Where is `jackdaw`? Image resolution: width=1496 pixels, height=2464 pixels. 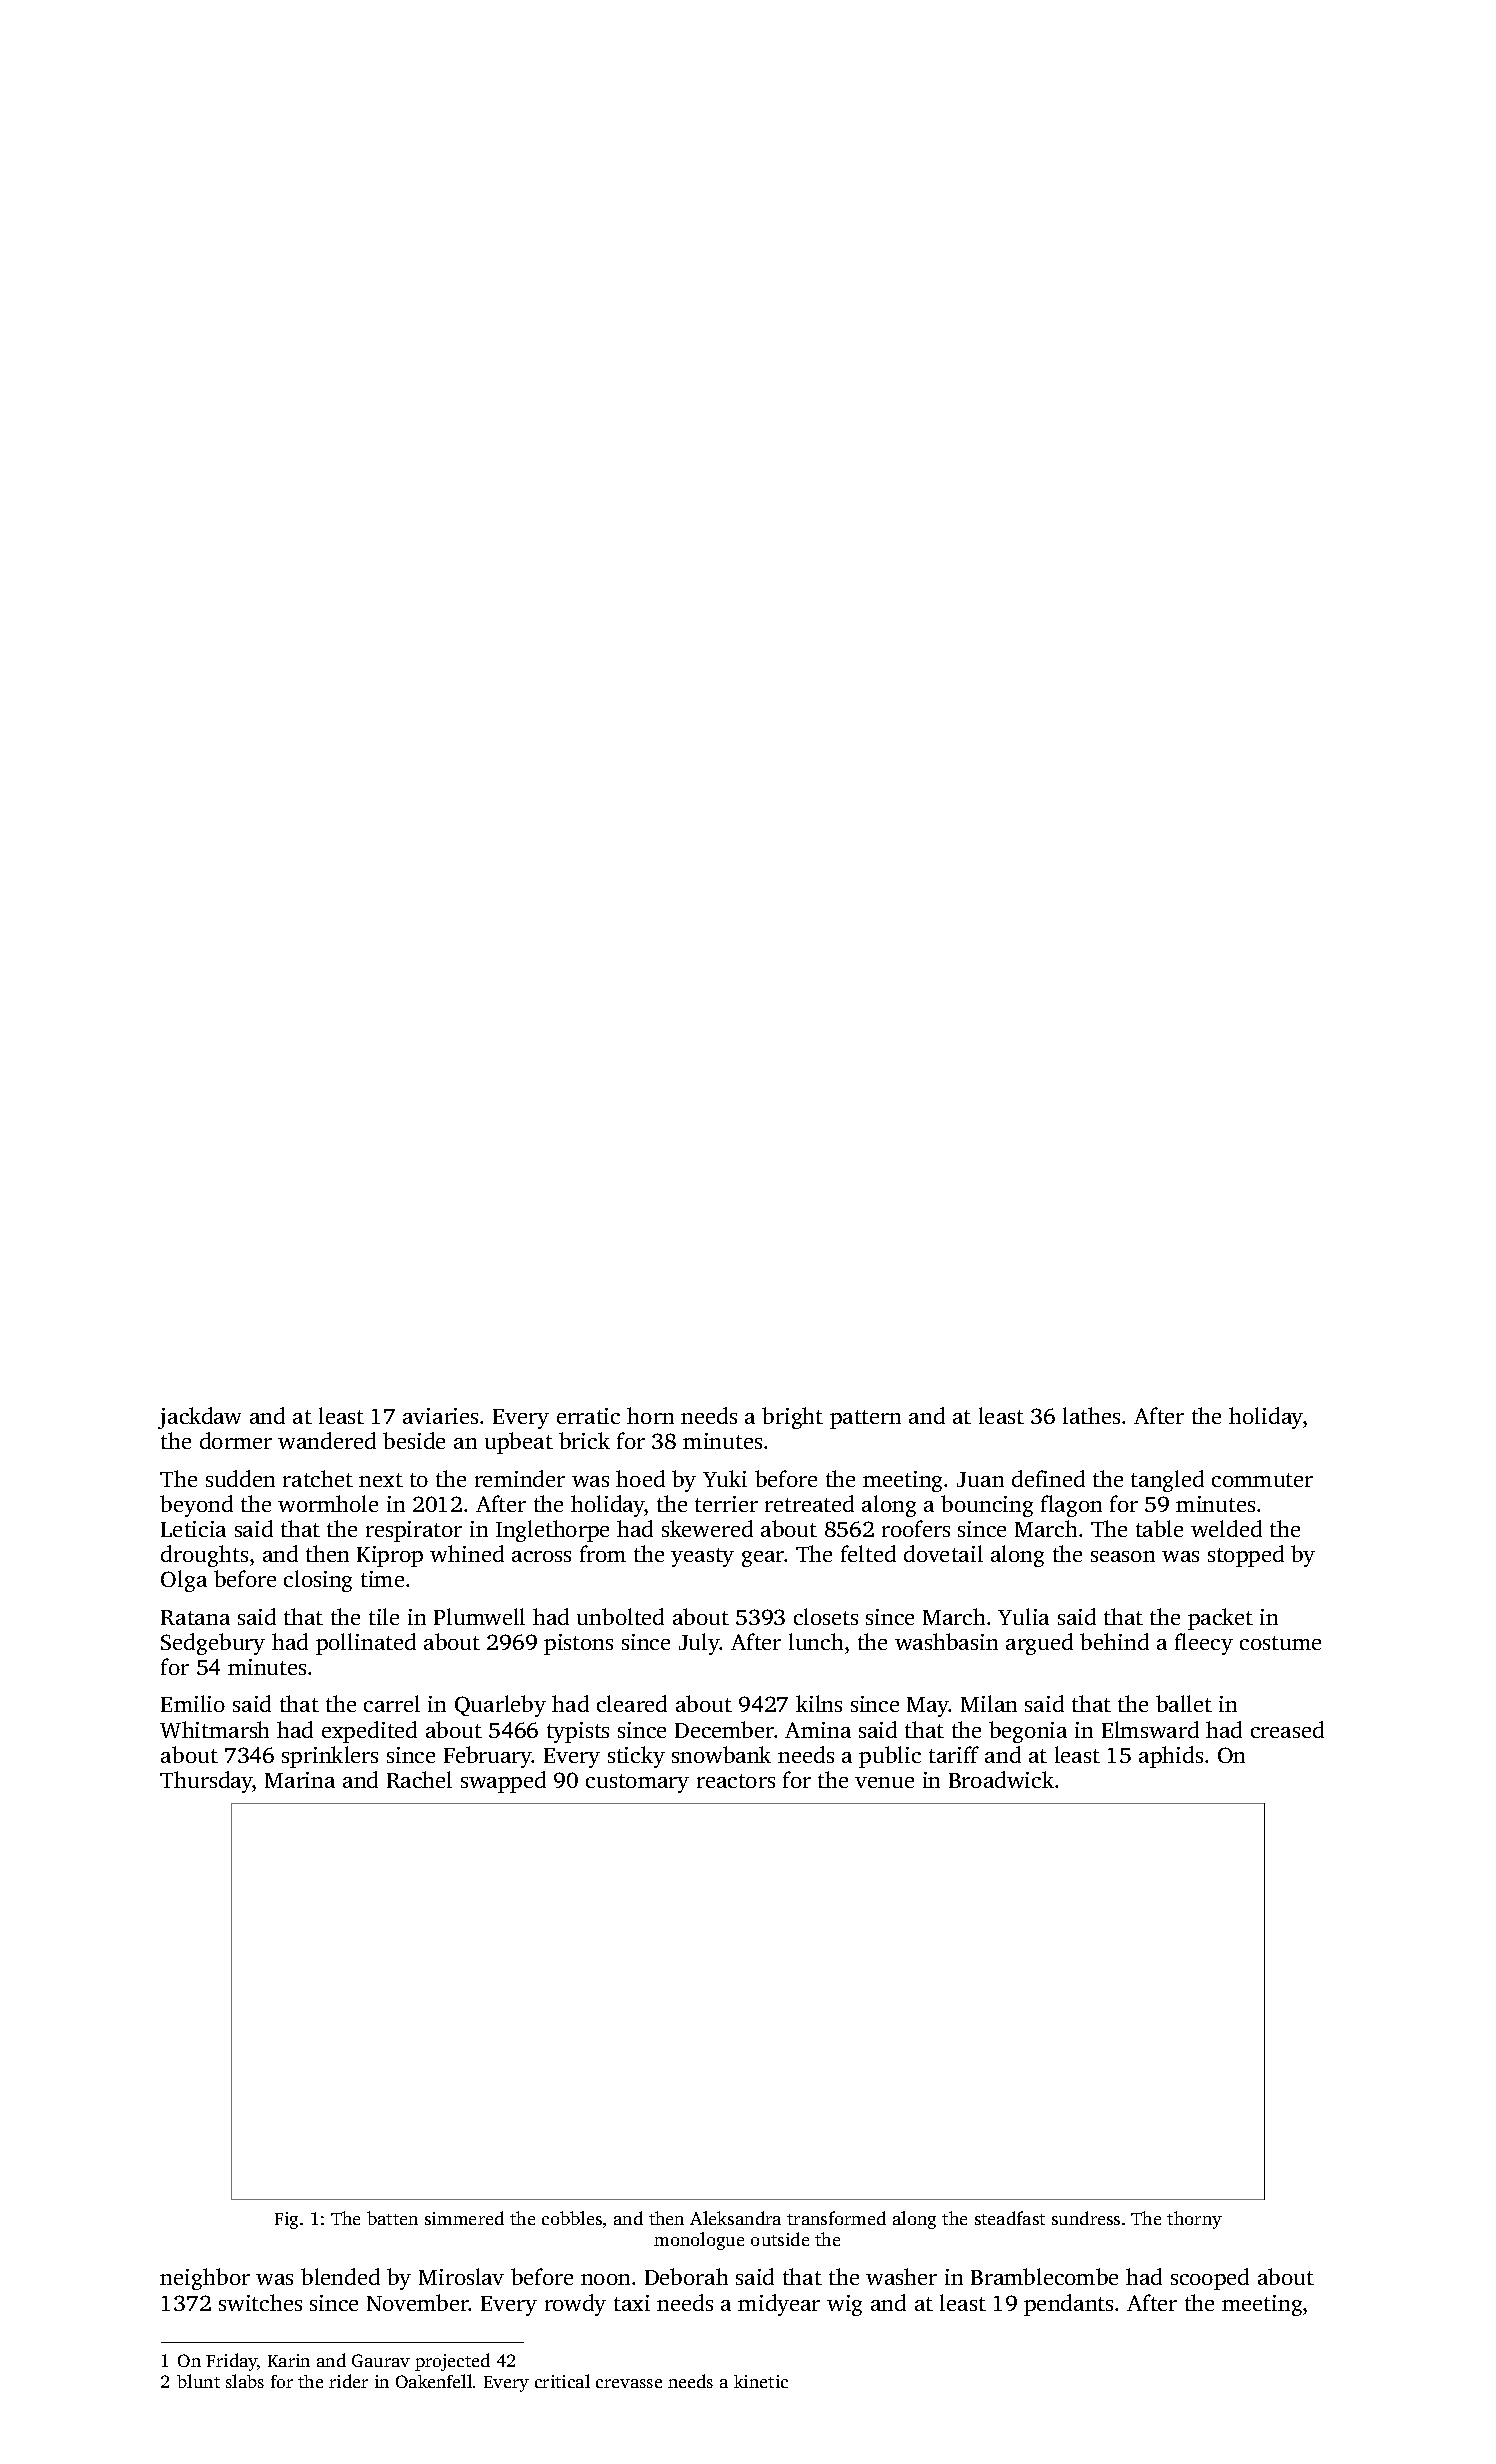
jackdaw is located at coordinates (199, 1418).
